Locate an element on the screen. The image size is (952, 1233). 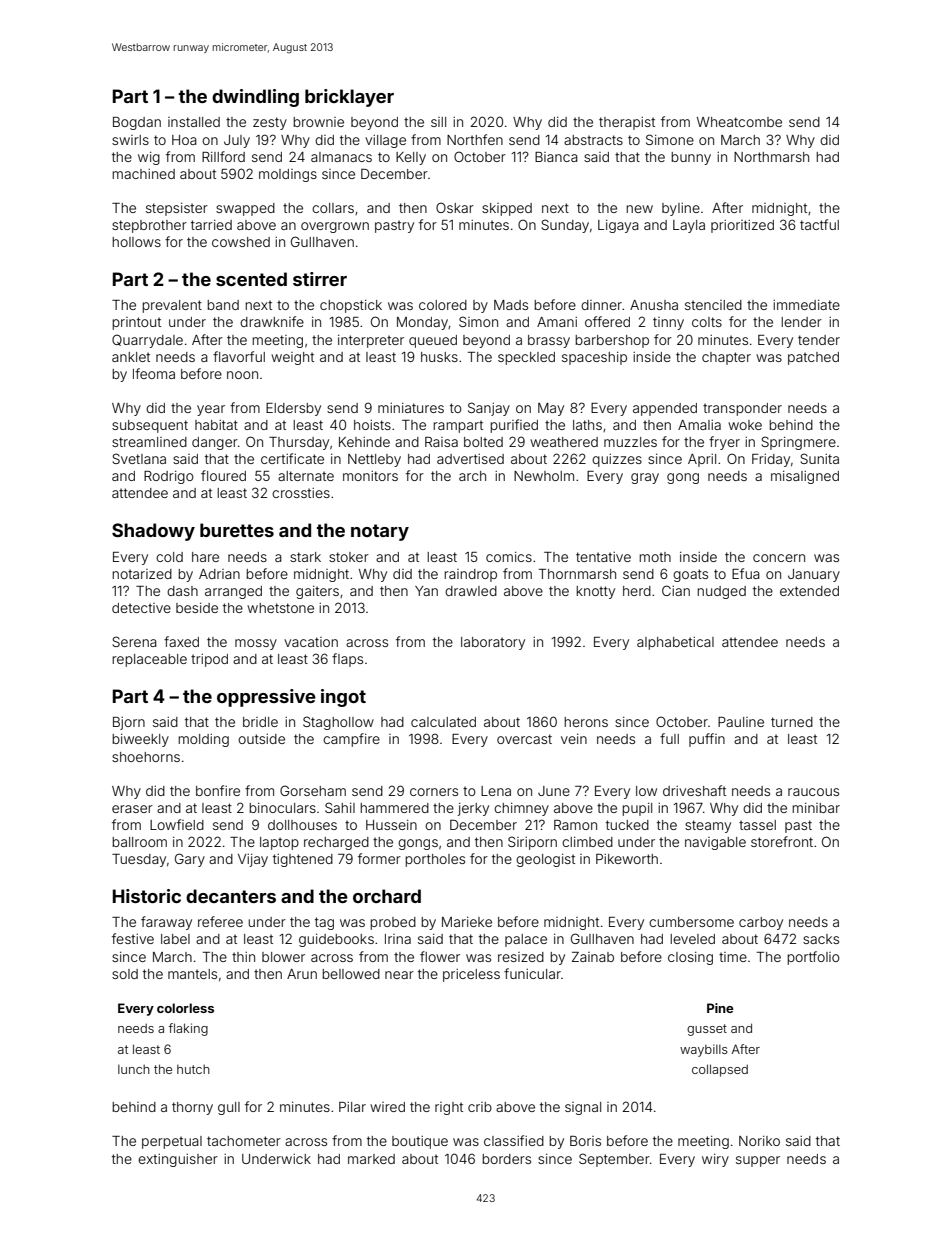
tachometer is located at coordinates (244, 1141).
